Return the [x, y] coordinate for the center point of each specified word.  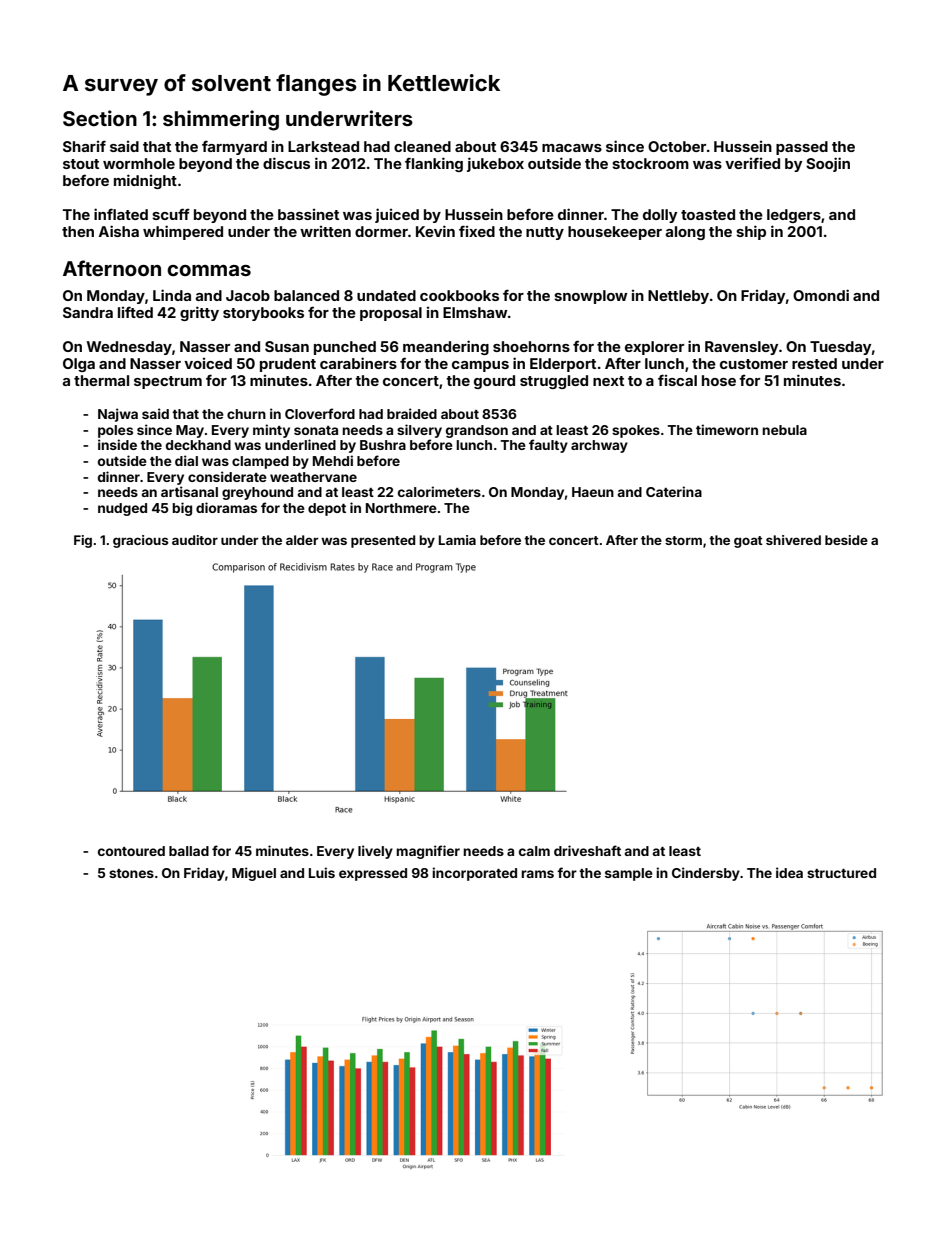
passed [802, 148]
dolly [660, 216]
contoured [131, 851]
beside [846, 540]
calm [534, 851]
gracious [141, 541]
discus [286, 163]
